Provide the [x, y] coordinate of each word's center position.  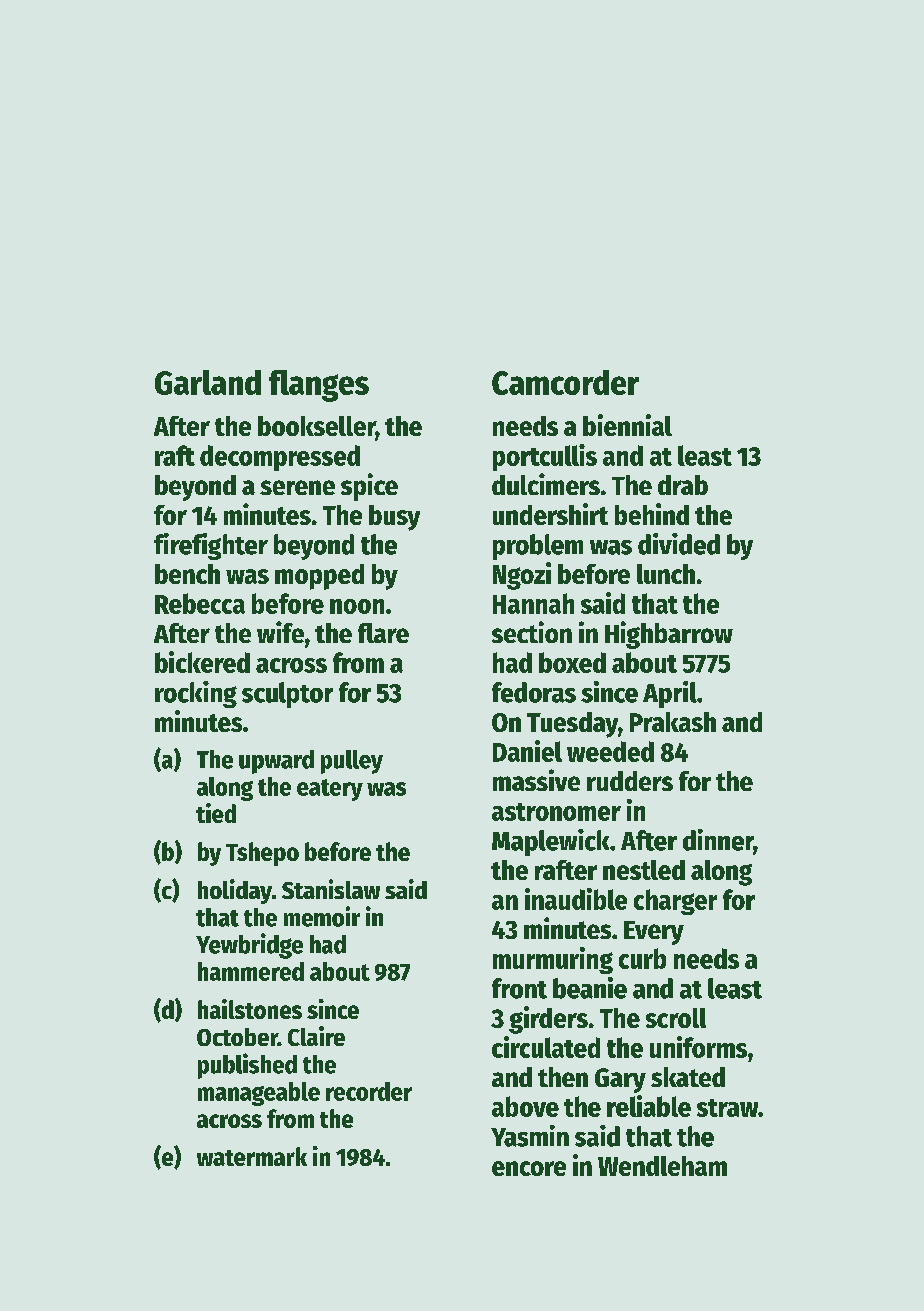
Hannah [533, 603]
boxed [572, 662]
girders [548, 1020]
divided [679, 544]
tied [216, 813]
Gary [620, 1080]
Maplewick [550, 842]
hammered [251, 971]
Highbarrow [669, 635]
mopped [319, 577]
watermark [252, 1156]
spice [369, 487]
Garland [208, 382]
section [532, 632]
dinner [718, 841]
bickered [202, 662]
